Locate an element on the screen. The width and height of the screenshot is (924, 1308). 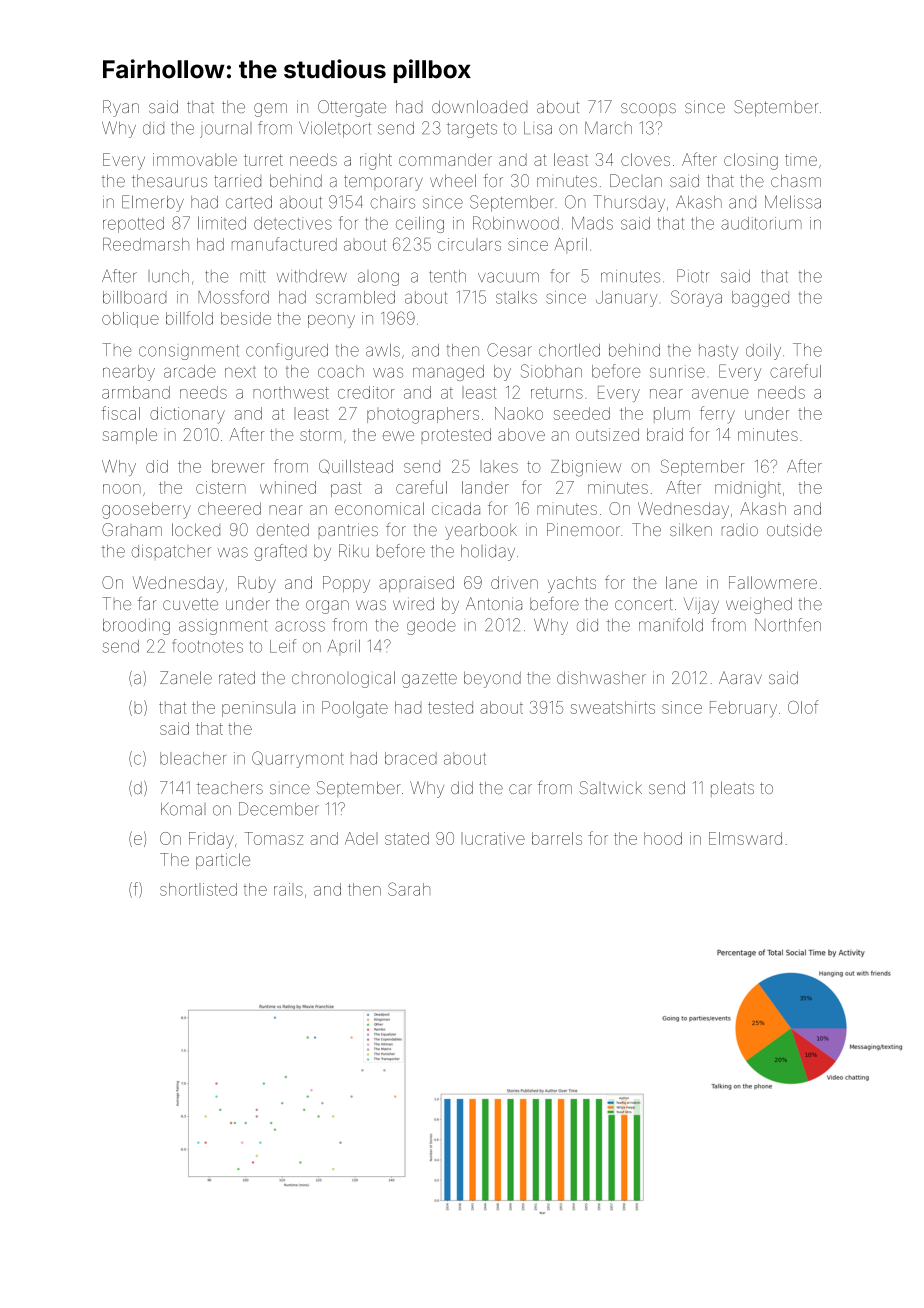
Vijay is located at coordinates (701, 605).
